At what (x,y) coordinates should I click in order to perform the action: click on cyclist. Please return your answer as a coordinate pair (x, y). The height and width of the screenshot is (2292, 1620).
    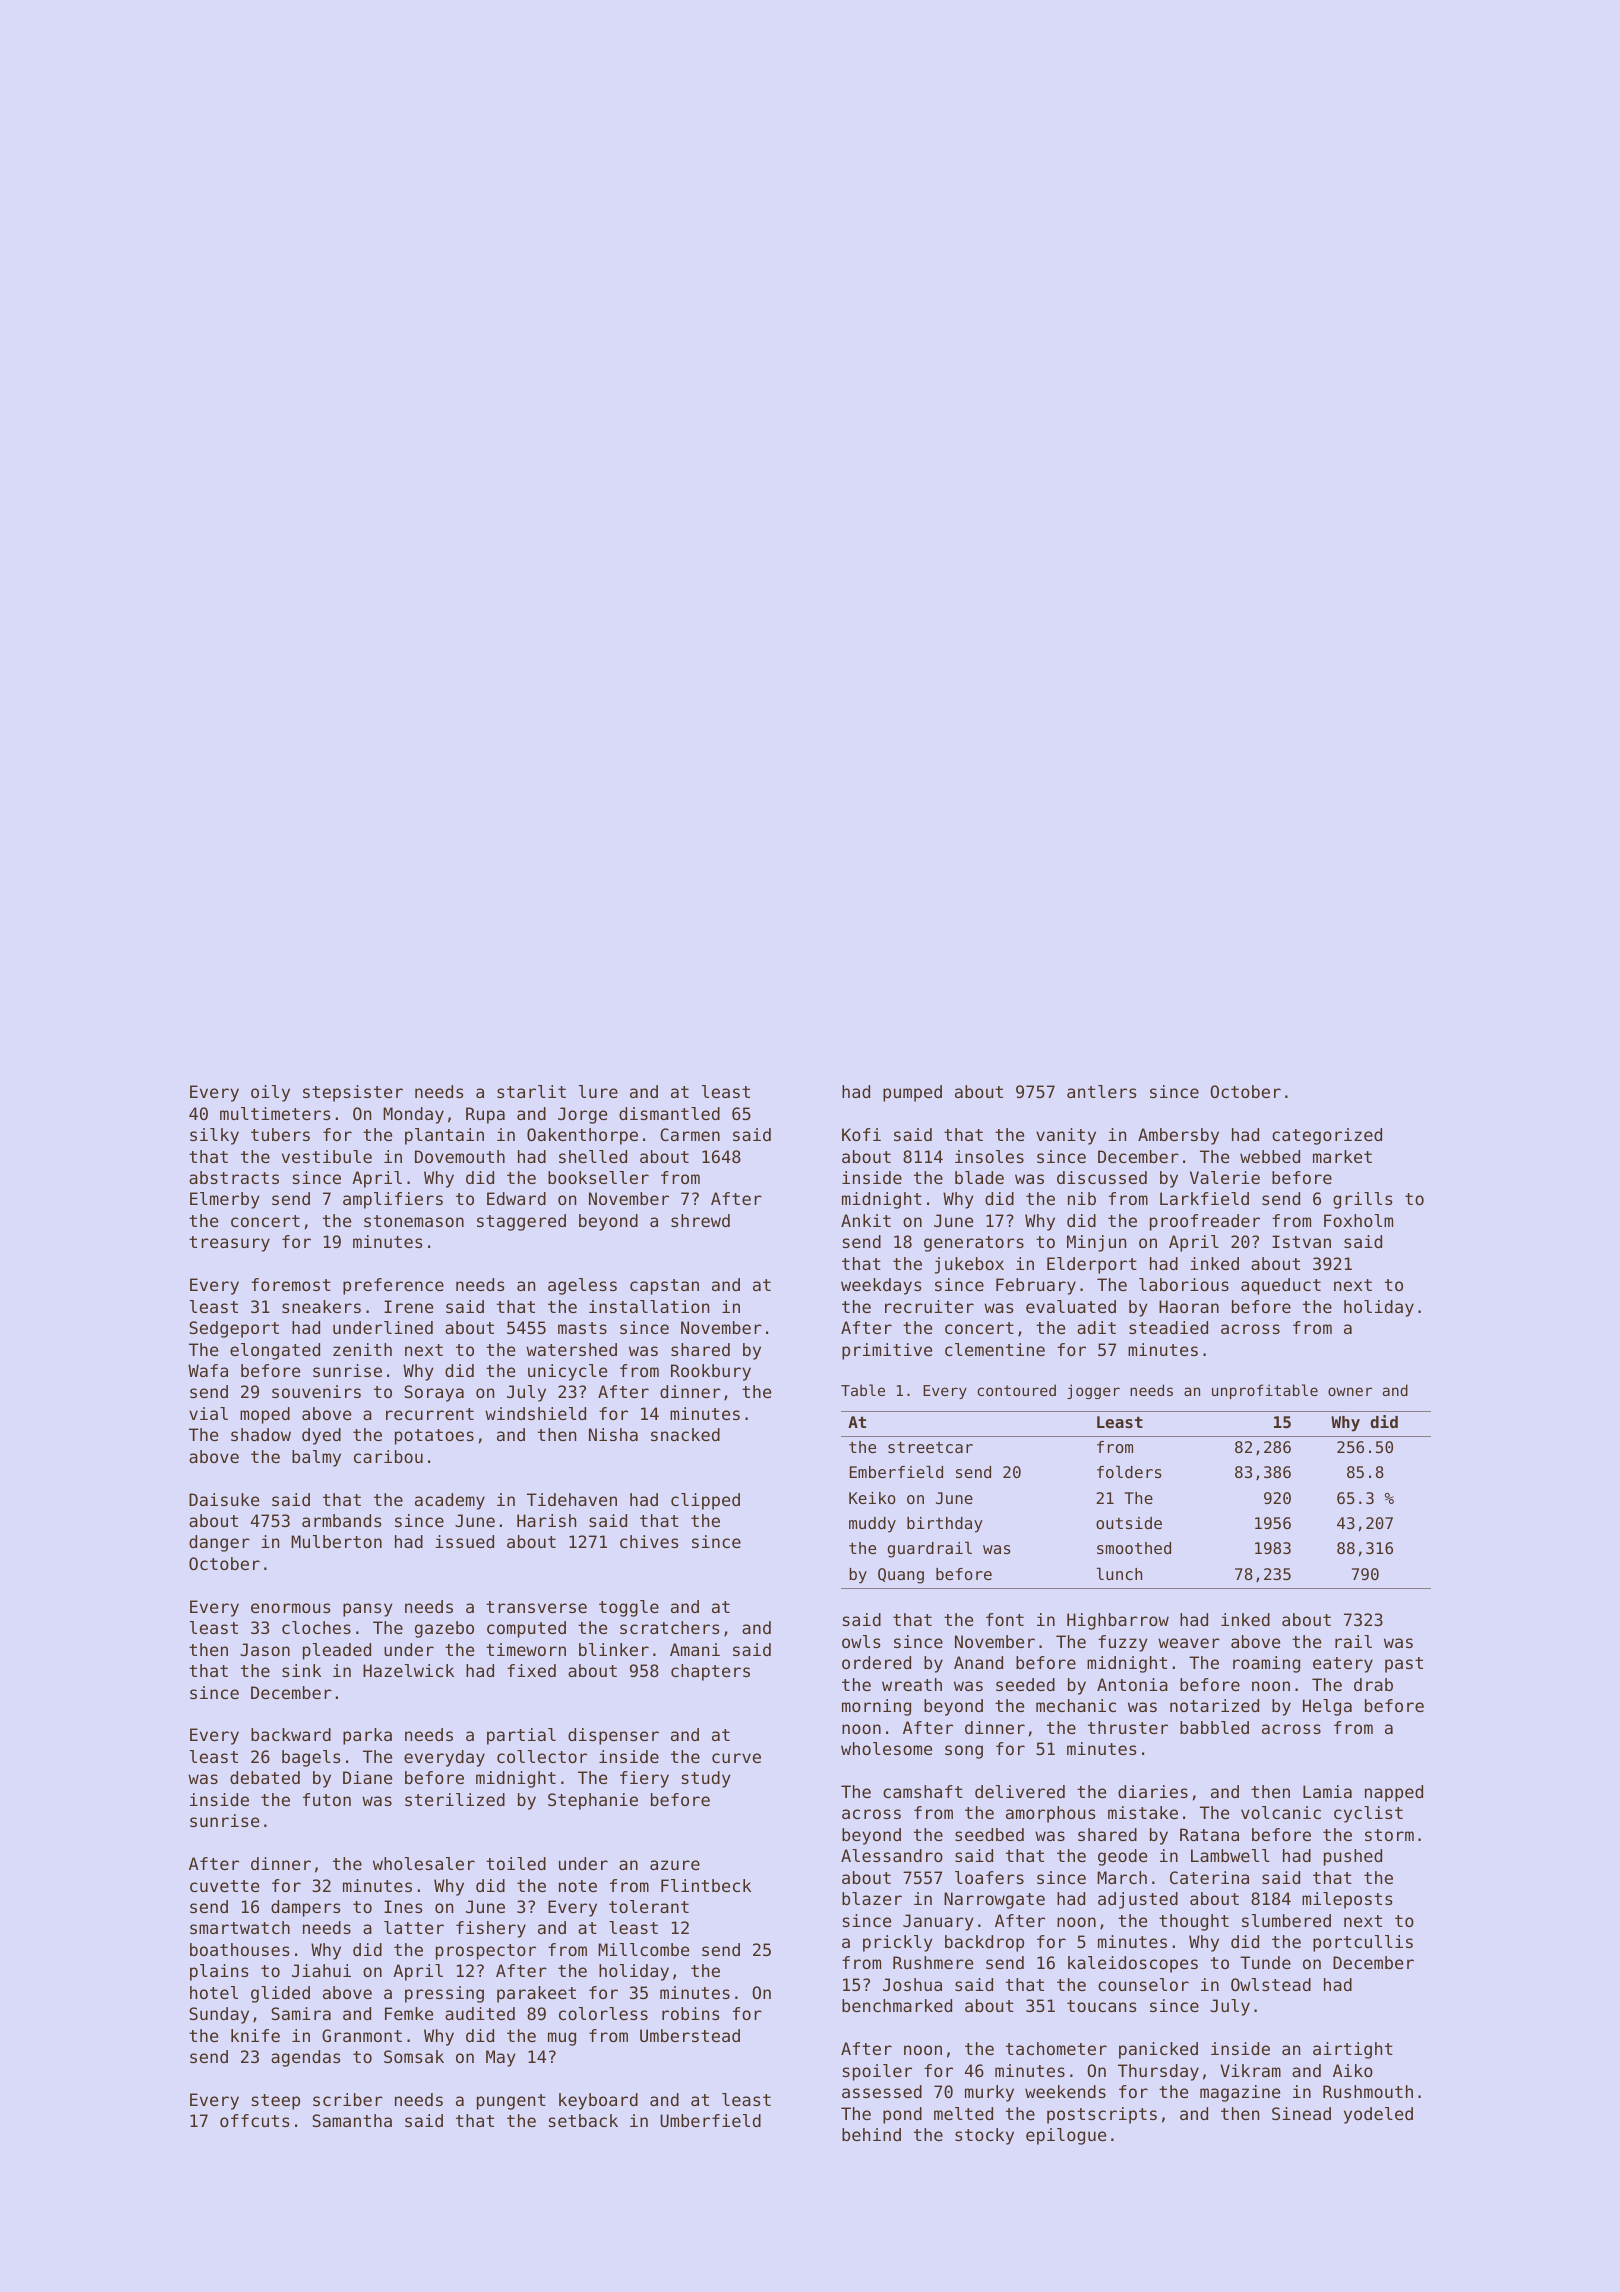
    Looking at the image, I should click on (1368, 1814).
